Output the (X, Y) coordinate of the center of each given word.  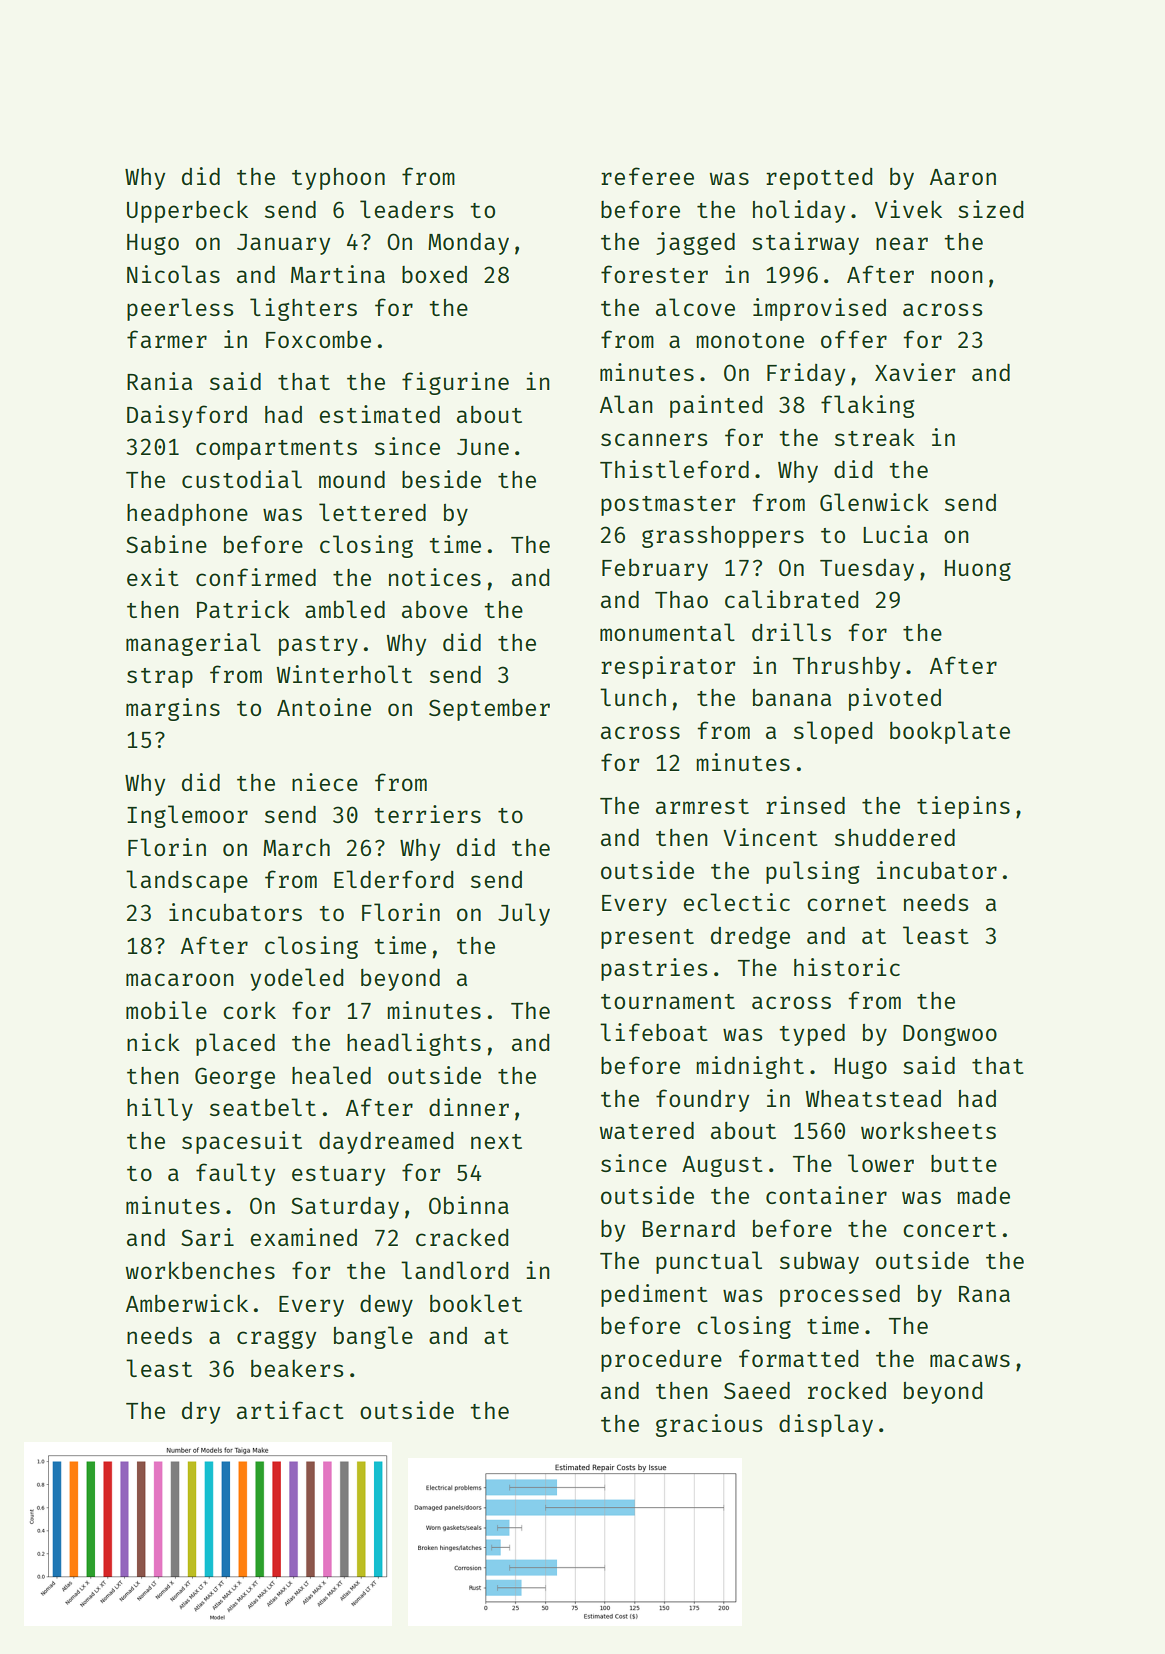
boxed (434, 274)
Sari (207, 1237)
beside (441, 479)
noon (957, 276)
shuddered (895, 837)
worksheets (928, 1130)
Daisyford (187, 416)
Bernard (689, 1228)
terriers (427, 814)
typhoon (338, 179)
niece (325, 782)
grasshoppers (723, 537)
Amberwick (187, 1303)
